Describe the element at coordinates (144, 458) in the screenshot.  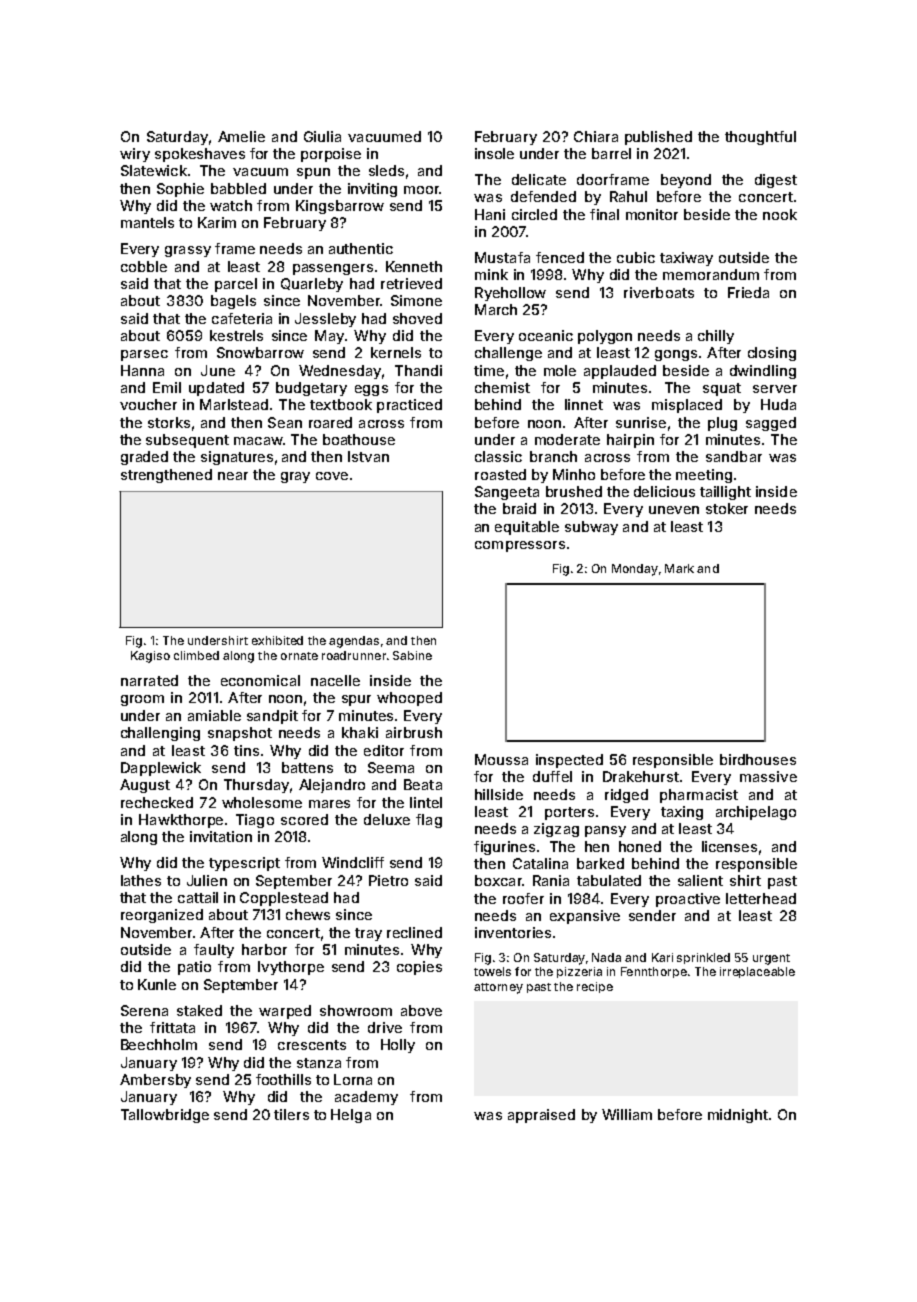
I see `graded` at that location.
